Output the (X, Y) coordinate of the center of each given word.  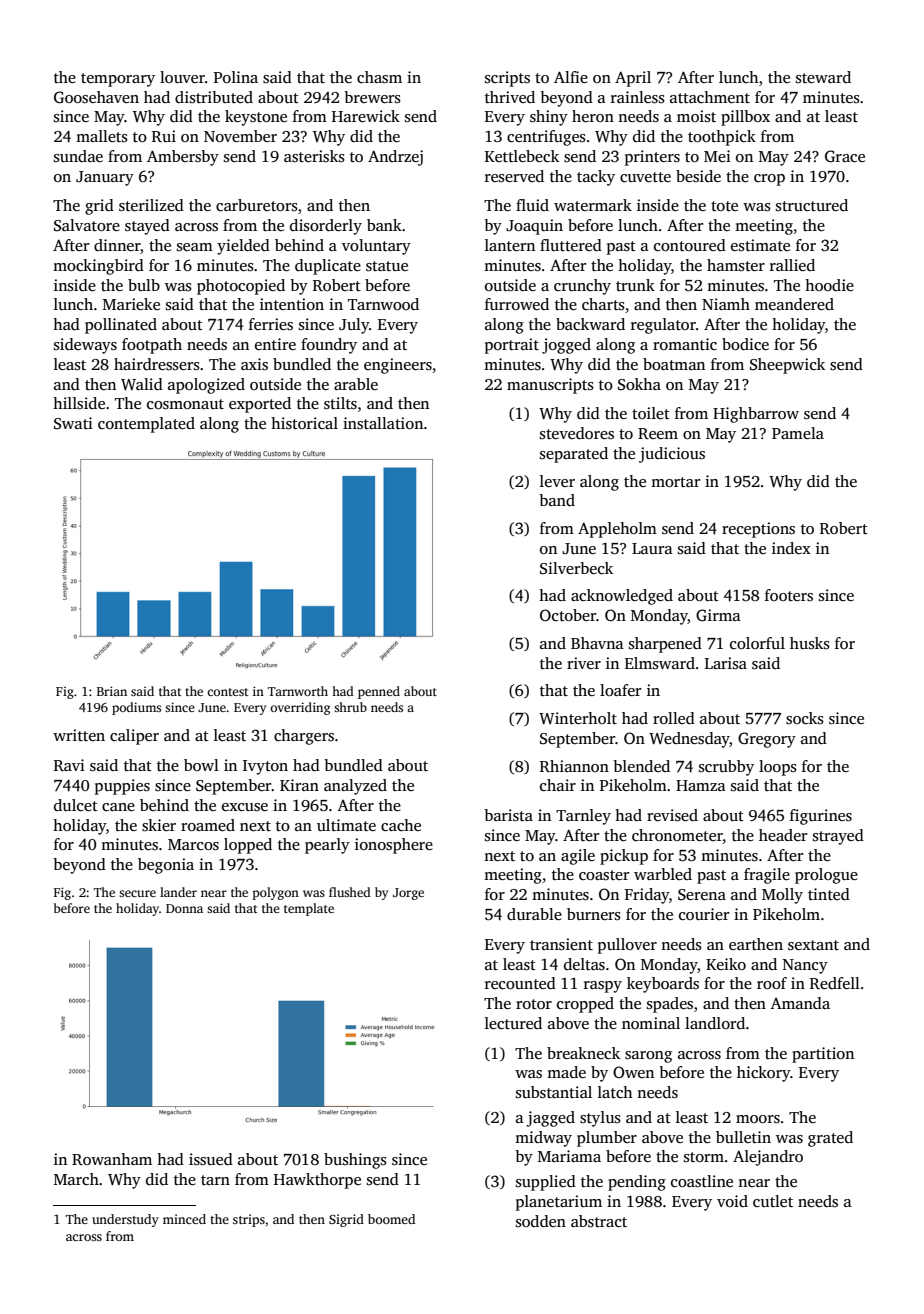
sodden (541, 1221)
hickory (763, 1074)
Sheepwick (787, 366)
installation (383, 423)
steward (823, 77)
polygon (276, 893)
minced (184, 1219)
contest (228, 692)
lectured (513, 1023)
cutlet (773, 1201)
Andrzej (395, 158)
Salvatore (87, 225)
